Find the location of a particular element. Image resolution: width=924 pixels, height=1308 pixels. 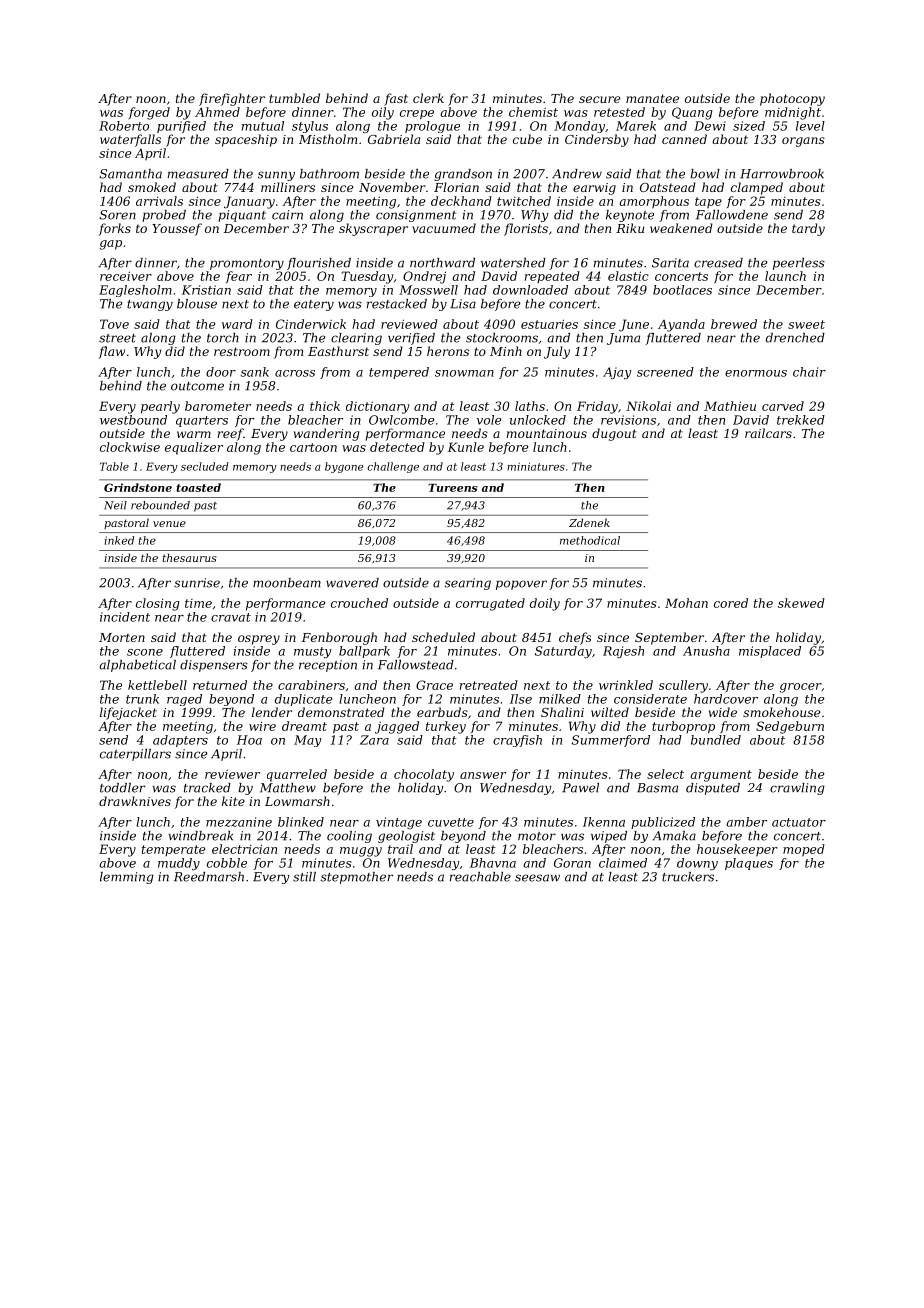

organs is located at coordinates (803, 142).
